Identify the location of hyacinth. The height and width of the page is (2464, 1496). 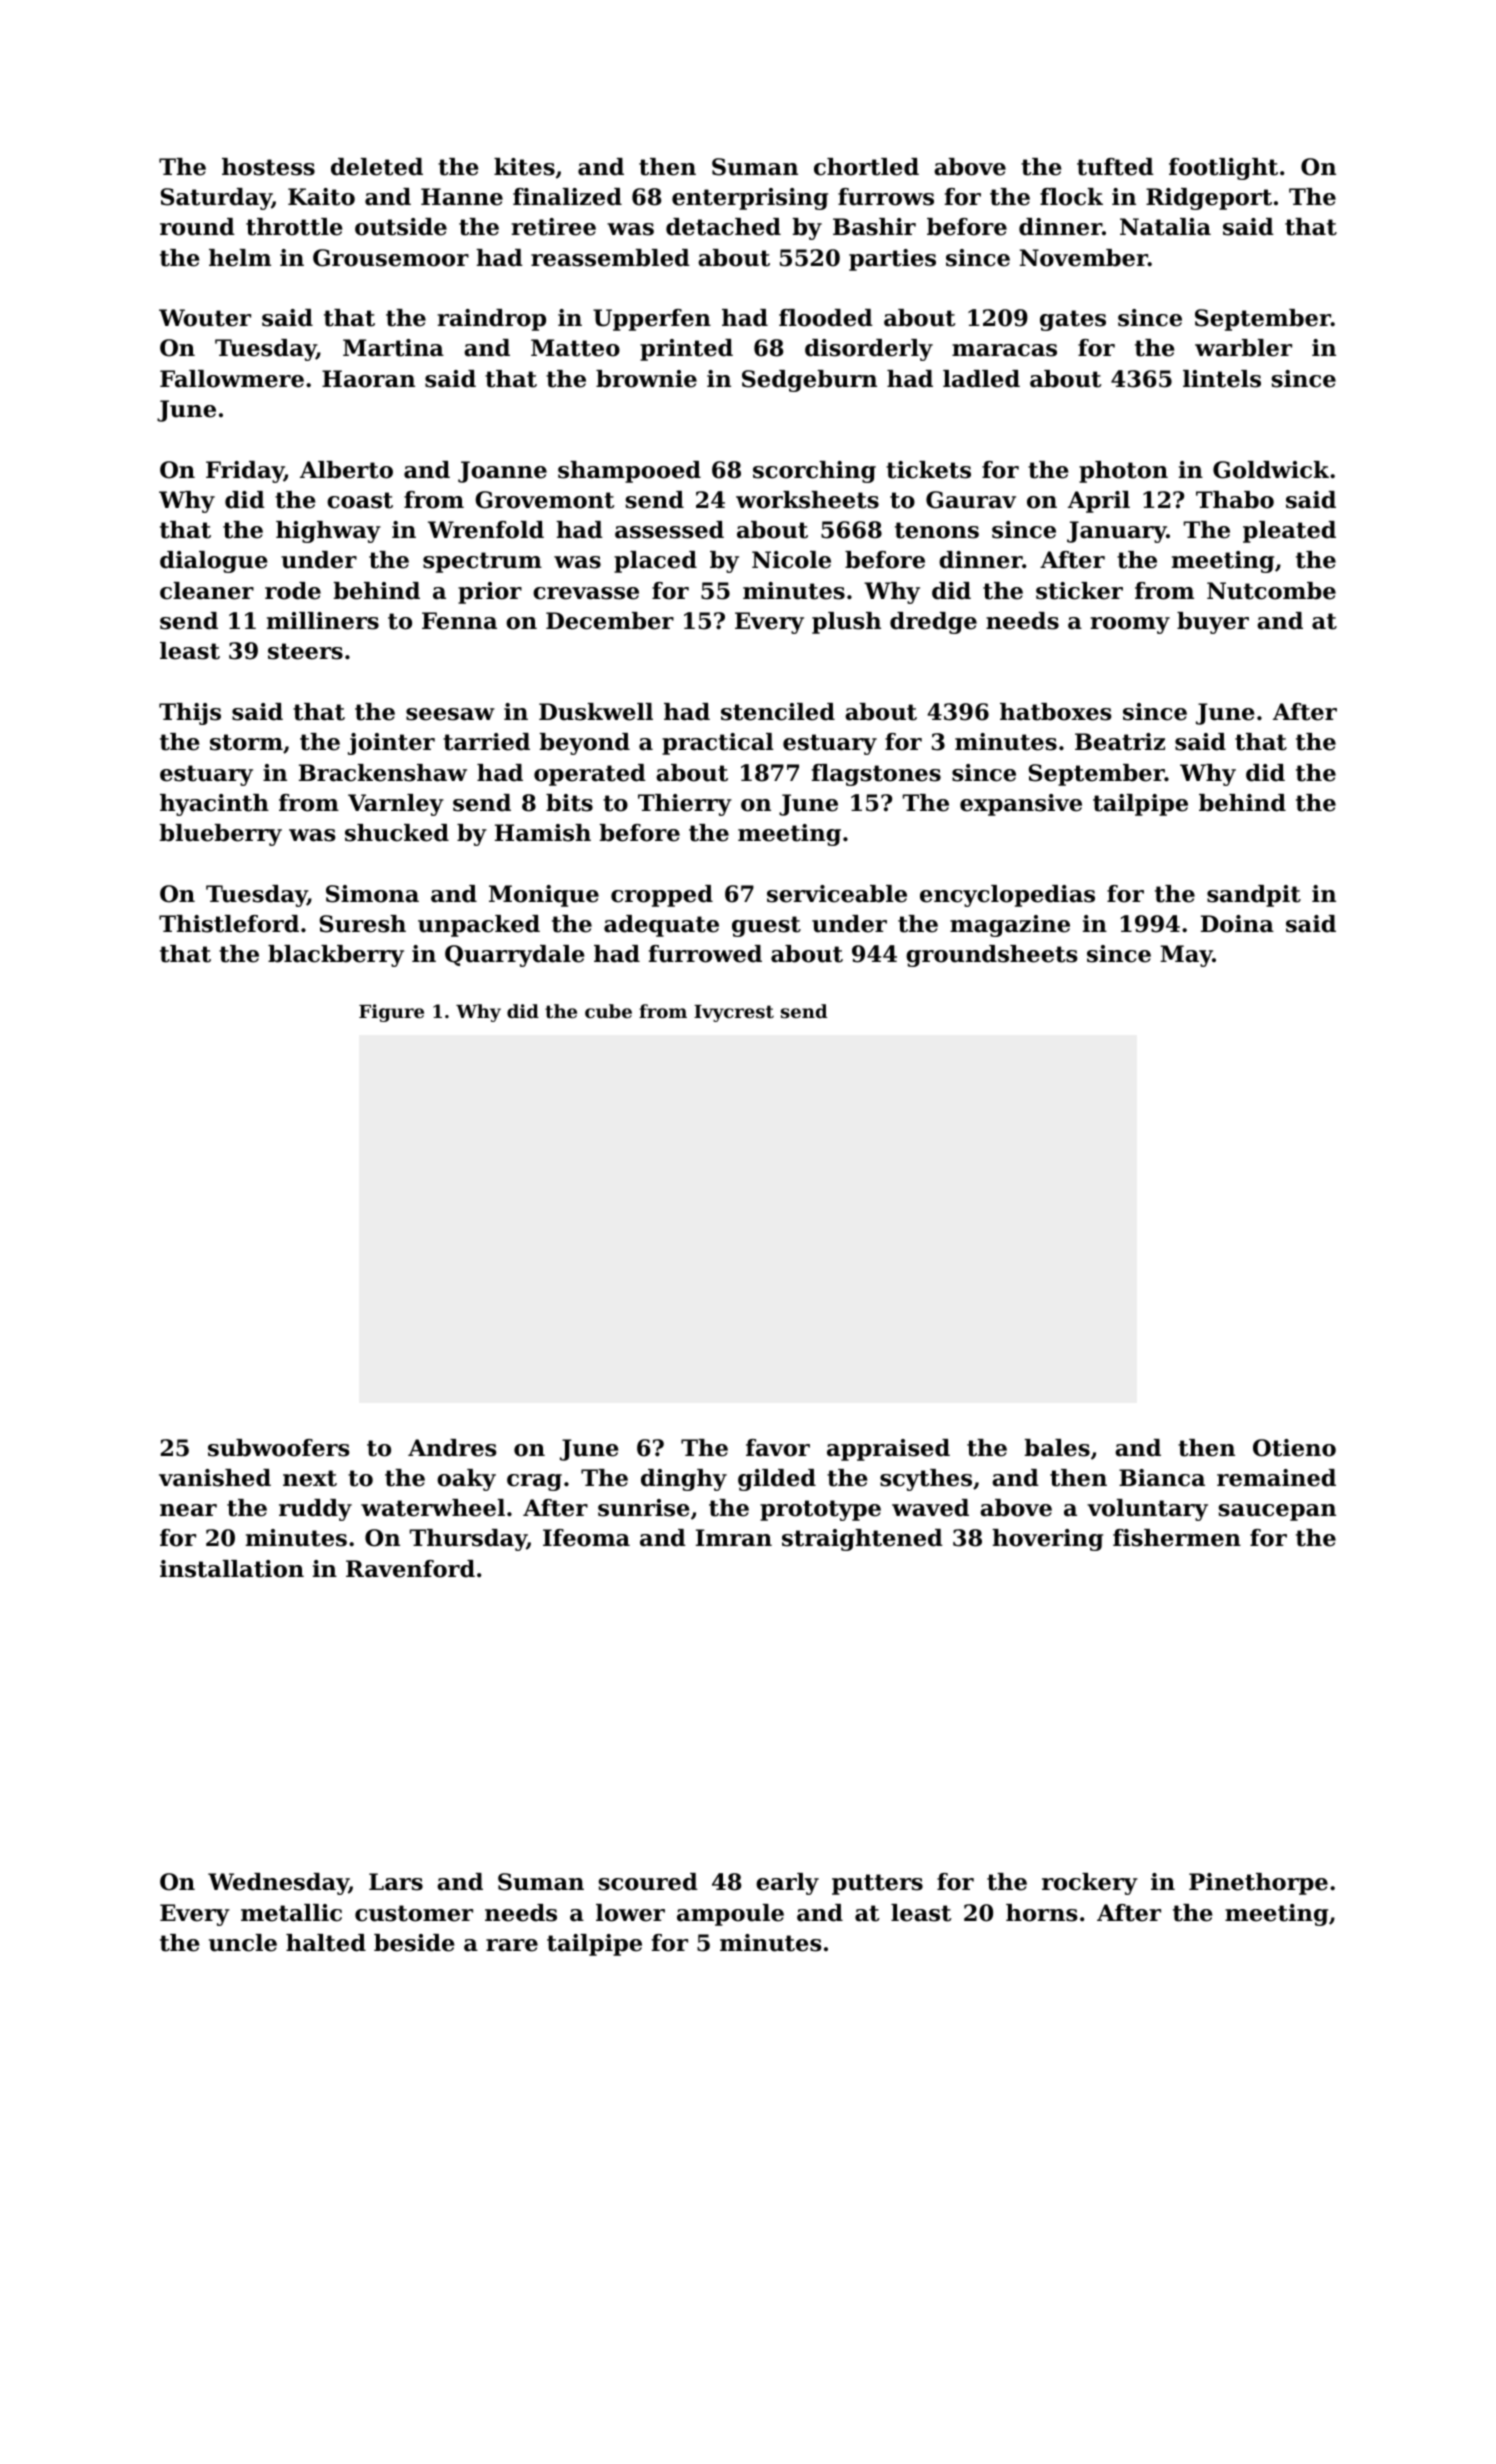
(214, 805).
